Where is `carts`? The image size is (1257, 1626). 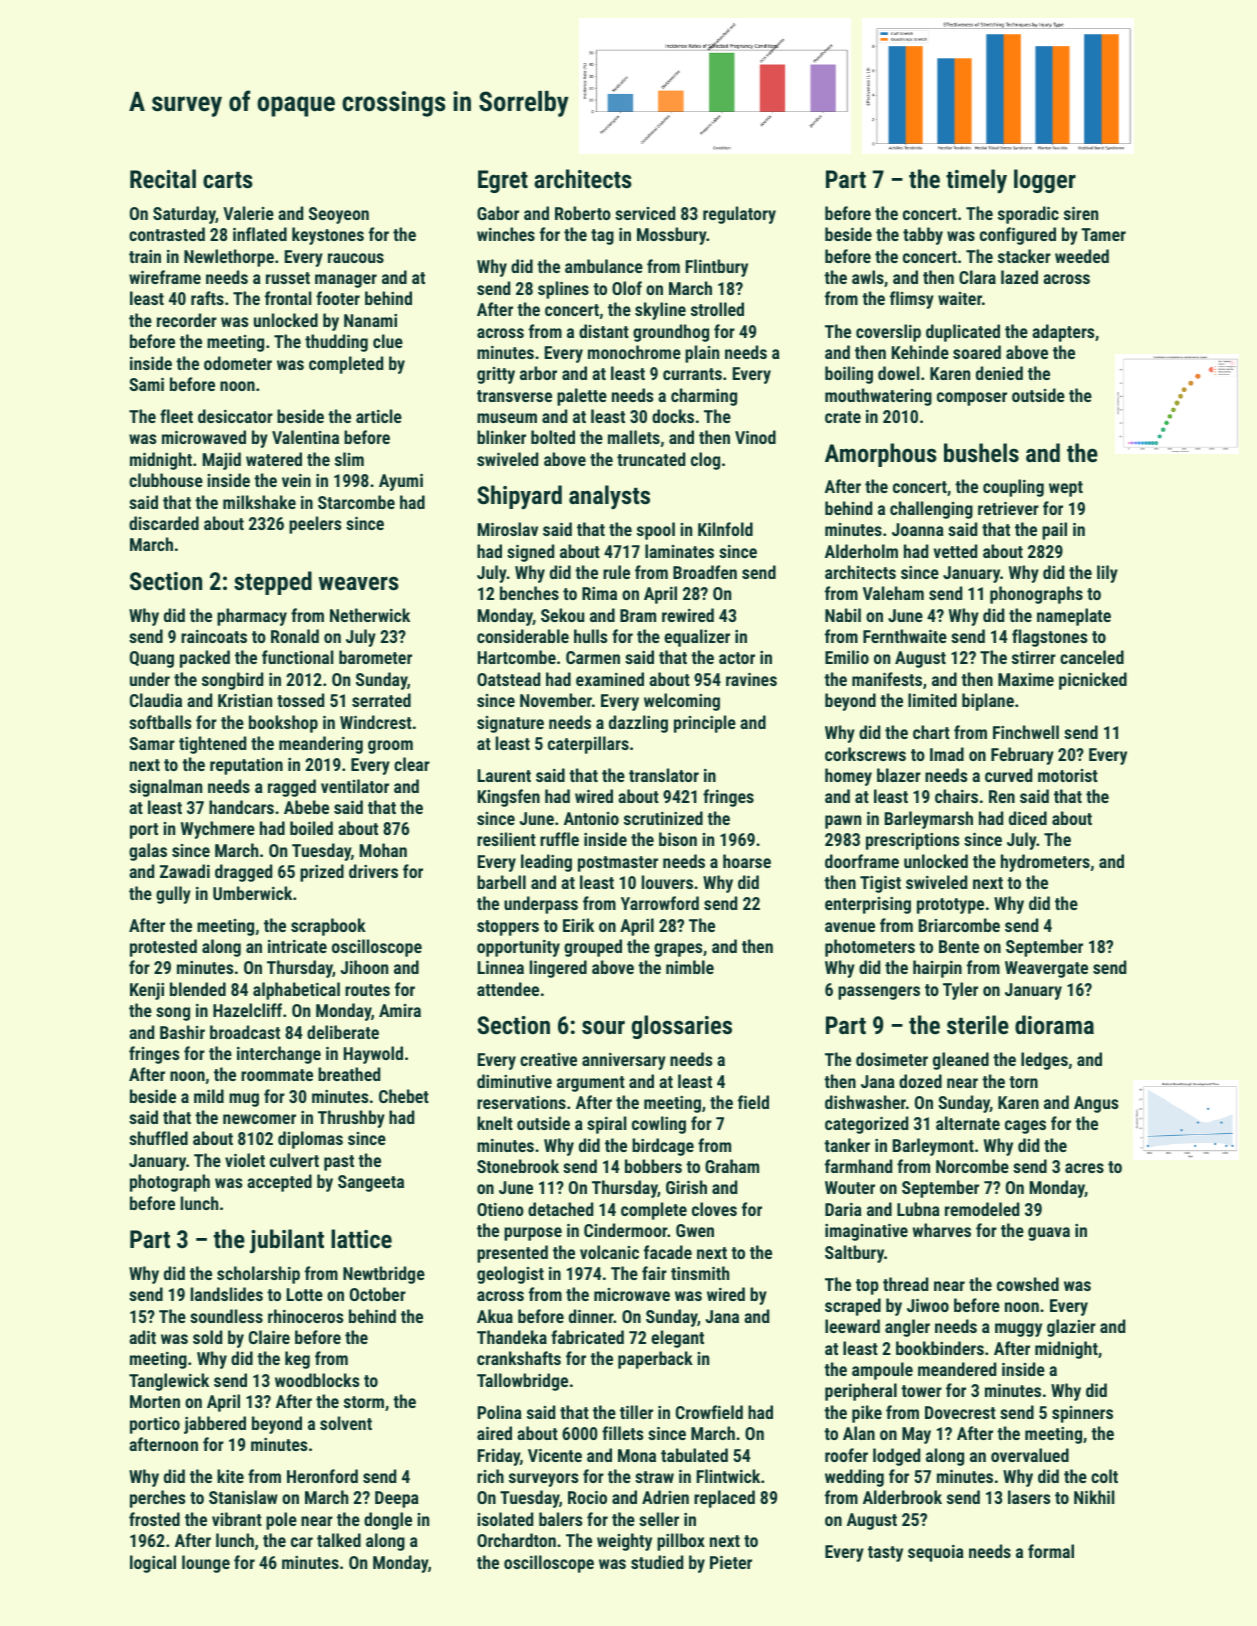
carts is located at coordinates (228, 180).
